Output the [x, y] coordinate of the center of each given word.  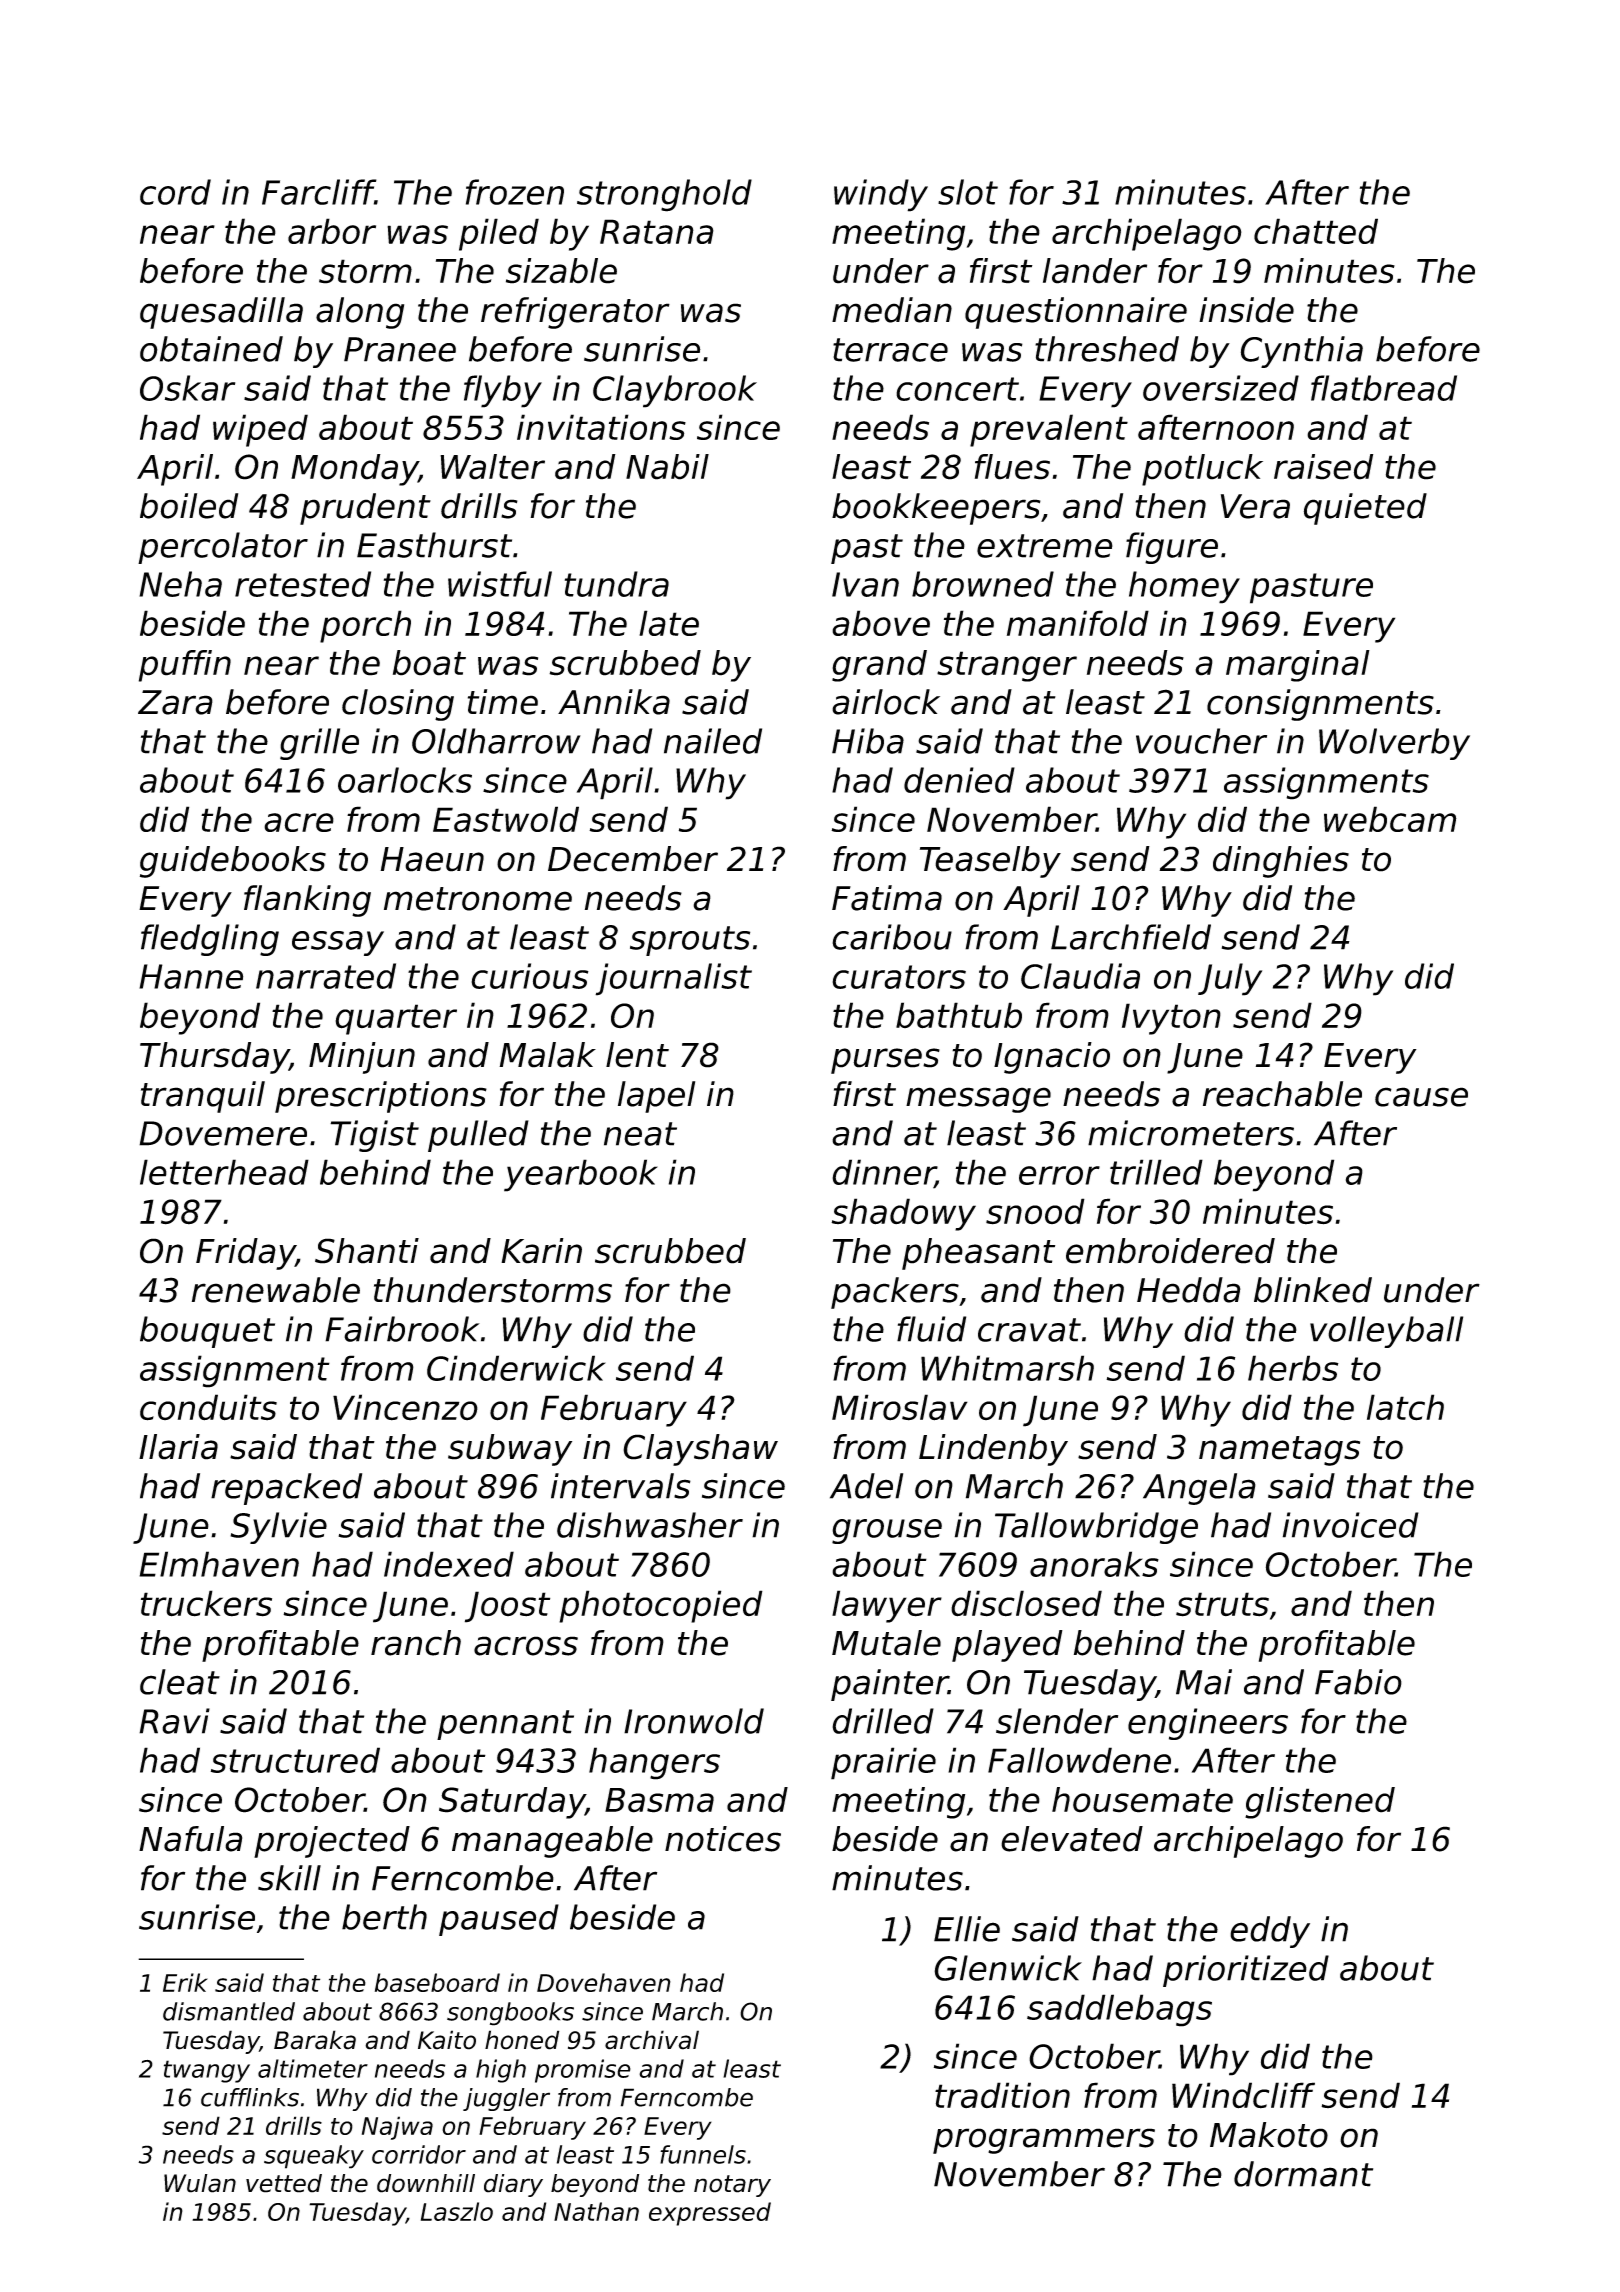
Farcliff [318, 192]
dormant [1303, 2174]
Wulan [200, 2183]
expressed [710, 2214]
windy [881, 195]
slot [968, 192]
